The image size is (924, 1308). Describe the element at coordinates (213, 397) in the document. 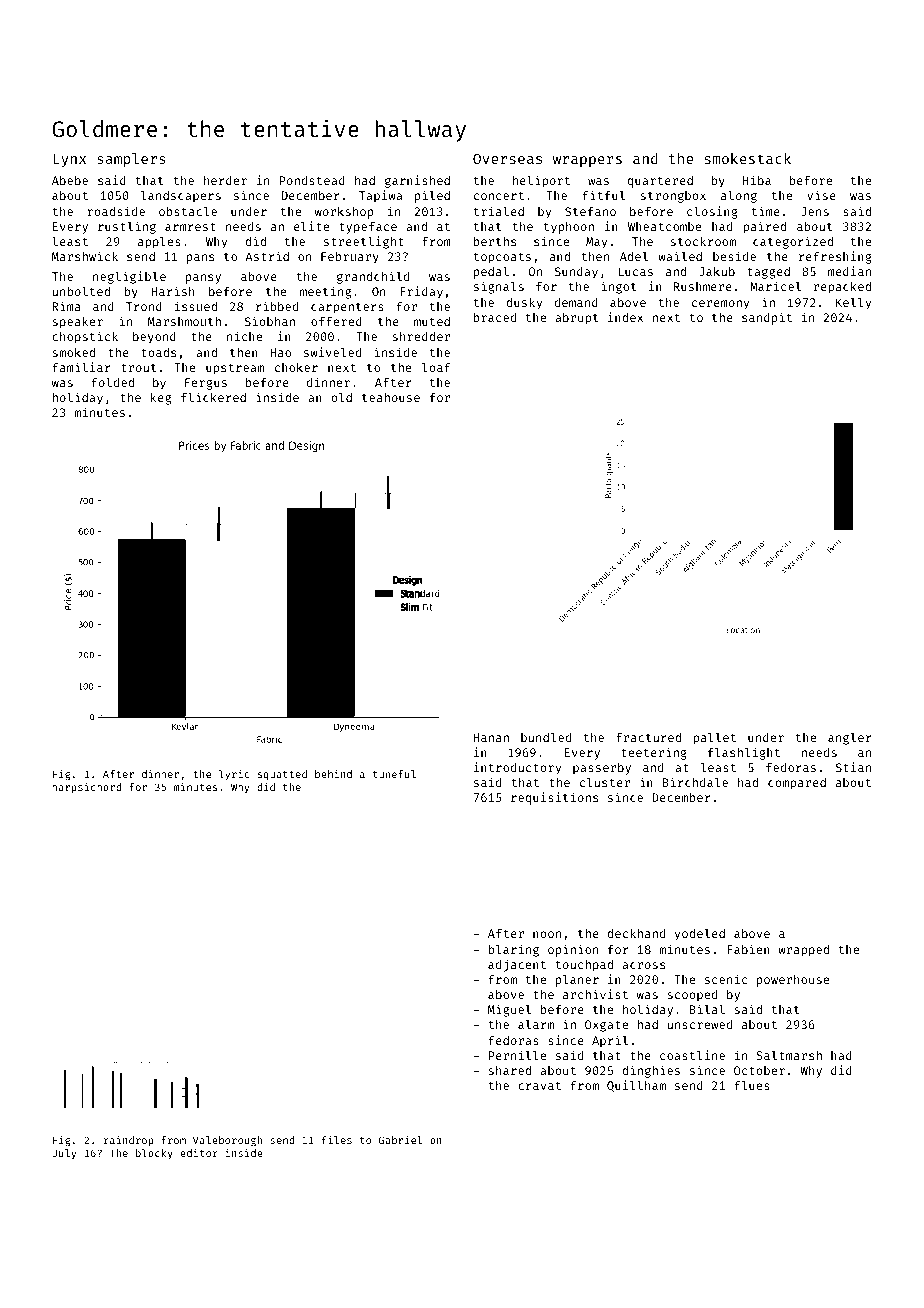

I see `flickered` at that location.
